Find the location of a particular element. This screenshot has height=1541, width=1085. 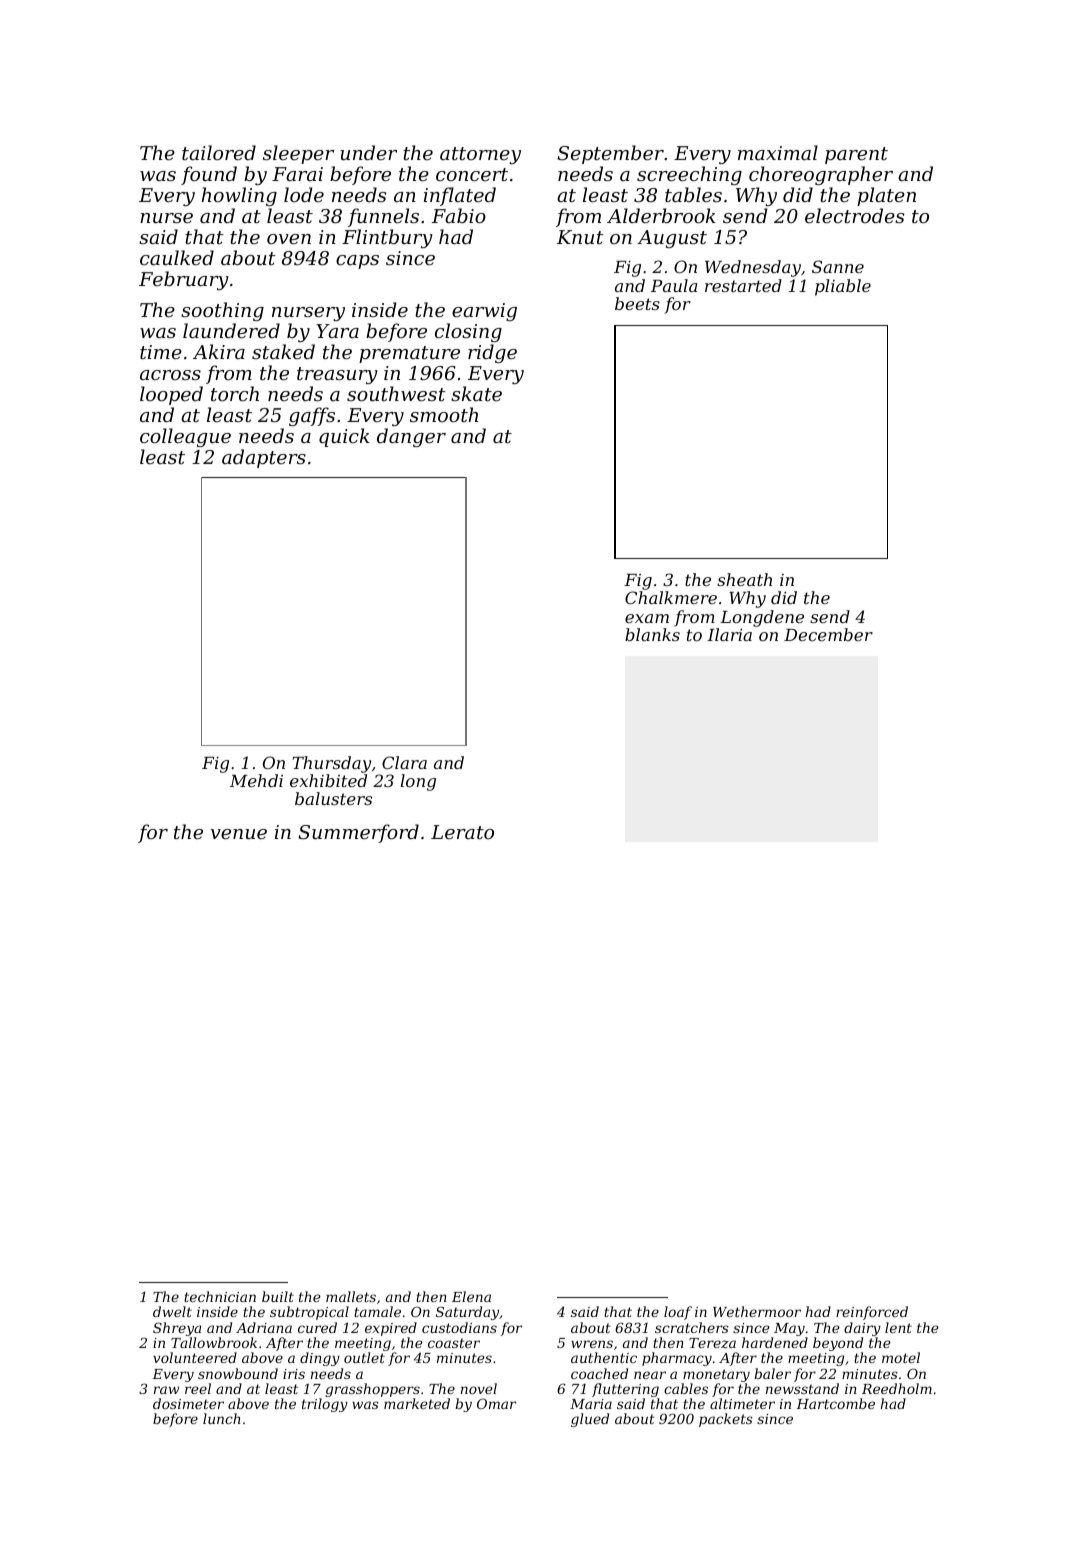

dwelt is located at coordinates (172, 1311).
